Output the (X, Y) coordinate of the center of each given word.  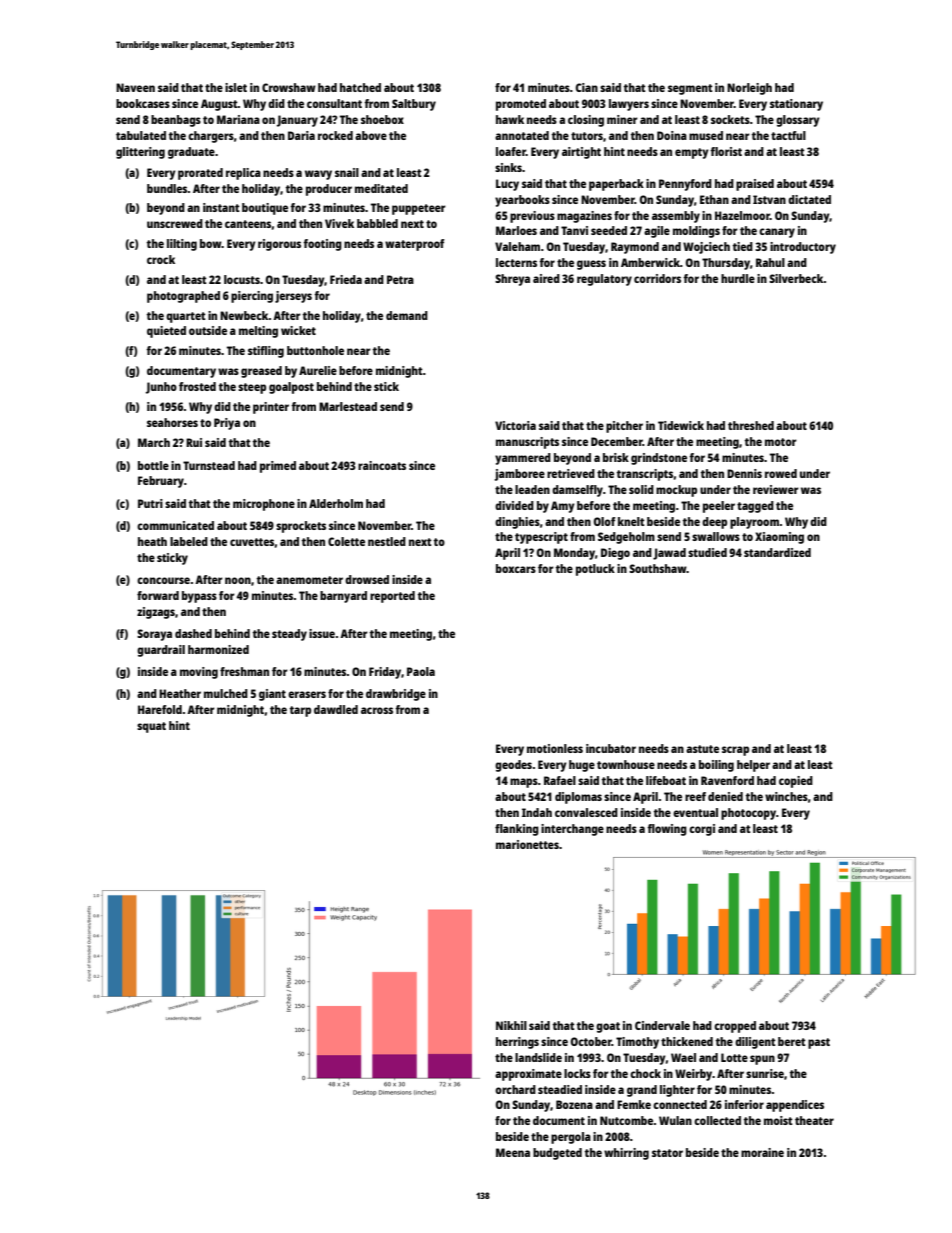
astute (702, 749)
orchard (515, 1089)
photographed (183, 297)
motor (781, 442)
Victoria (515, 425)
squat (151, 727)
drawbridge (396, 695)
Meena (513, 1152)
